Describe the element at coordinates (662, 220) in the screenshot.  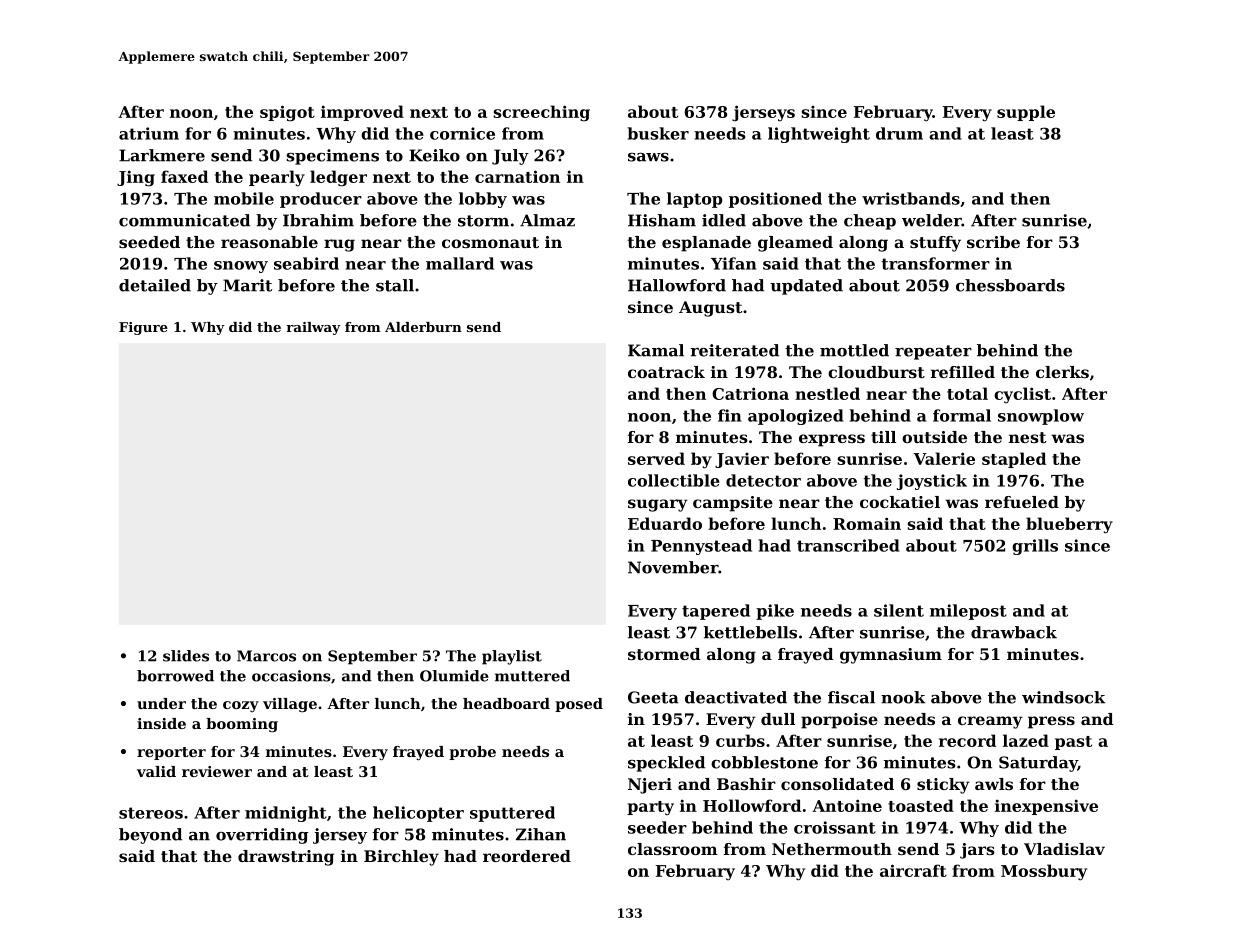
I see `Hisham` at that location.
